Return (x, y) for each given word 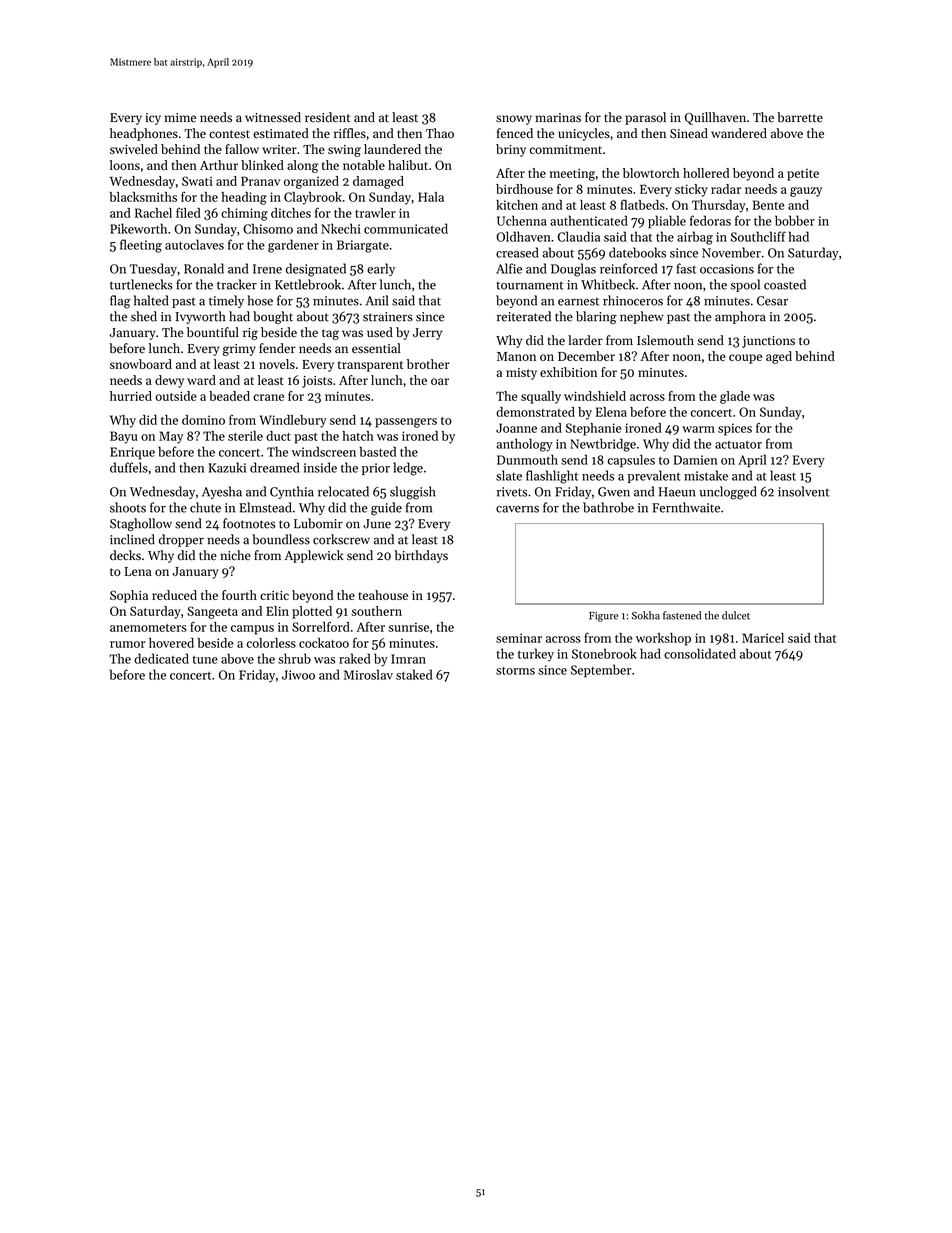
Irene (267, 269)
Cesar (772, 301)
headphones (144, 134)
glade (735, 397)
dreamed (275, 467)
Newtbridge (603, 445)
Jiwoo (298, 675)
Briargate (363, 246)
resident (327, 117)
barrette (800, 117)
